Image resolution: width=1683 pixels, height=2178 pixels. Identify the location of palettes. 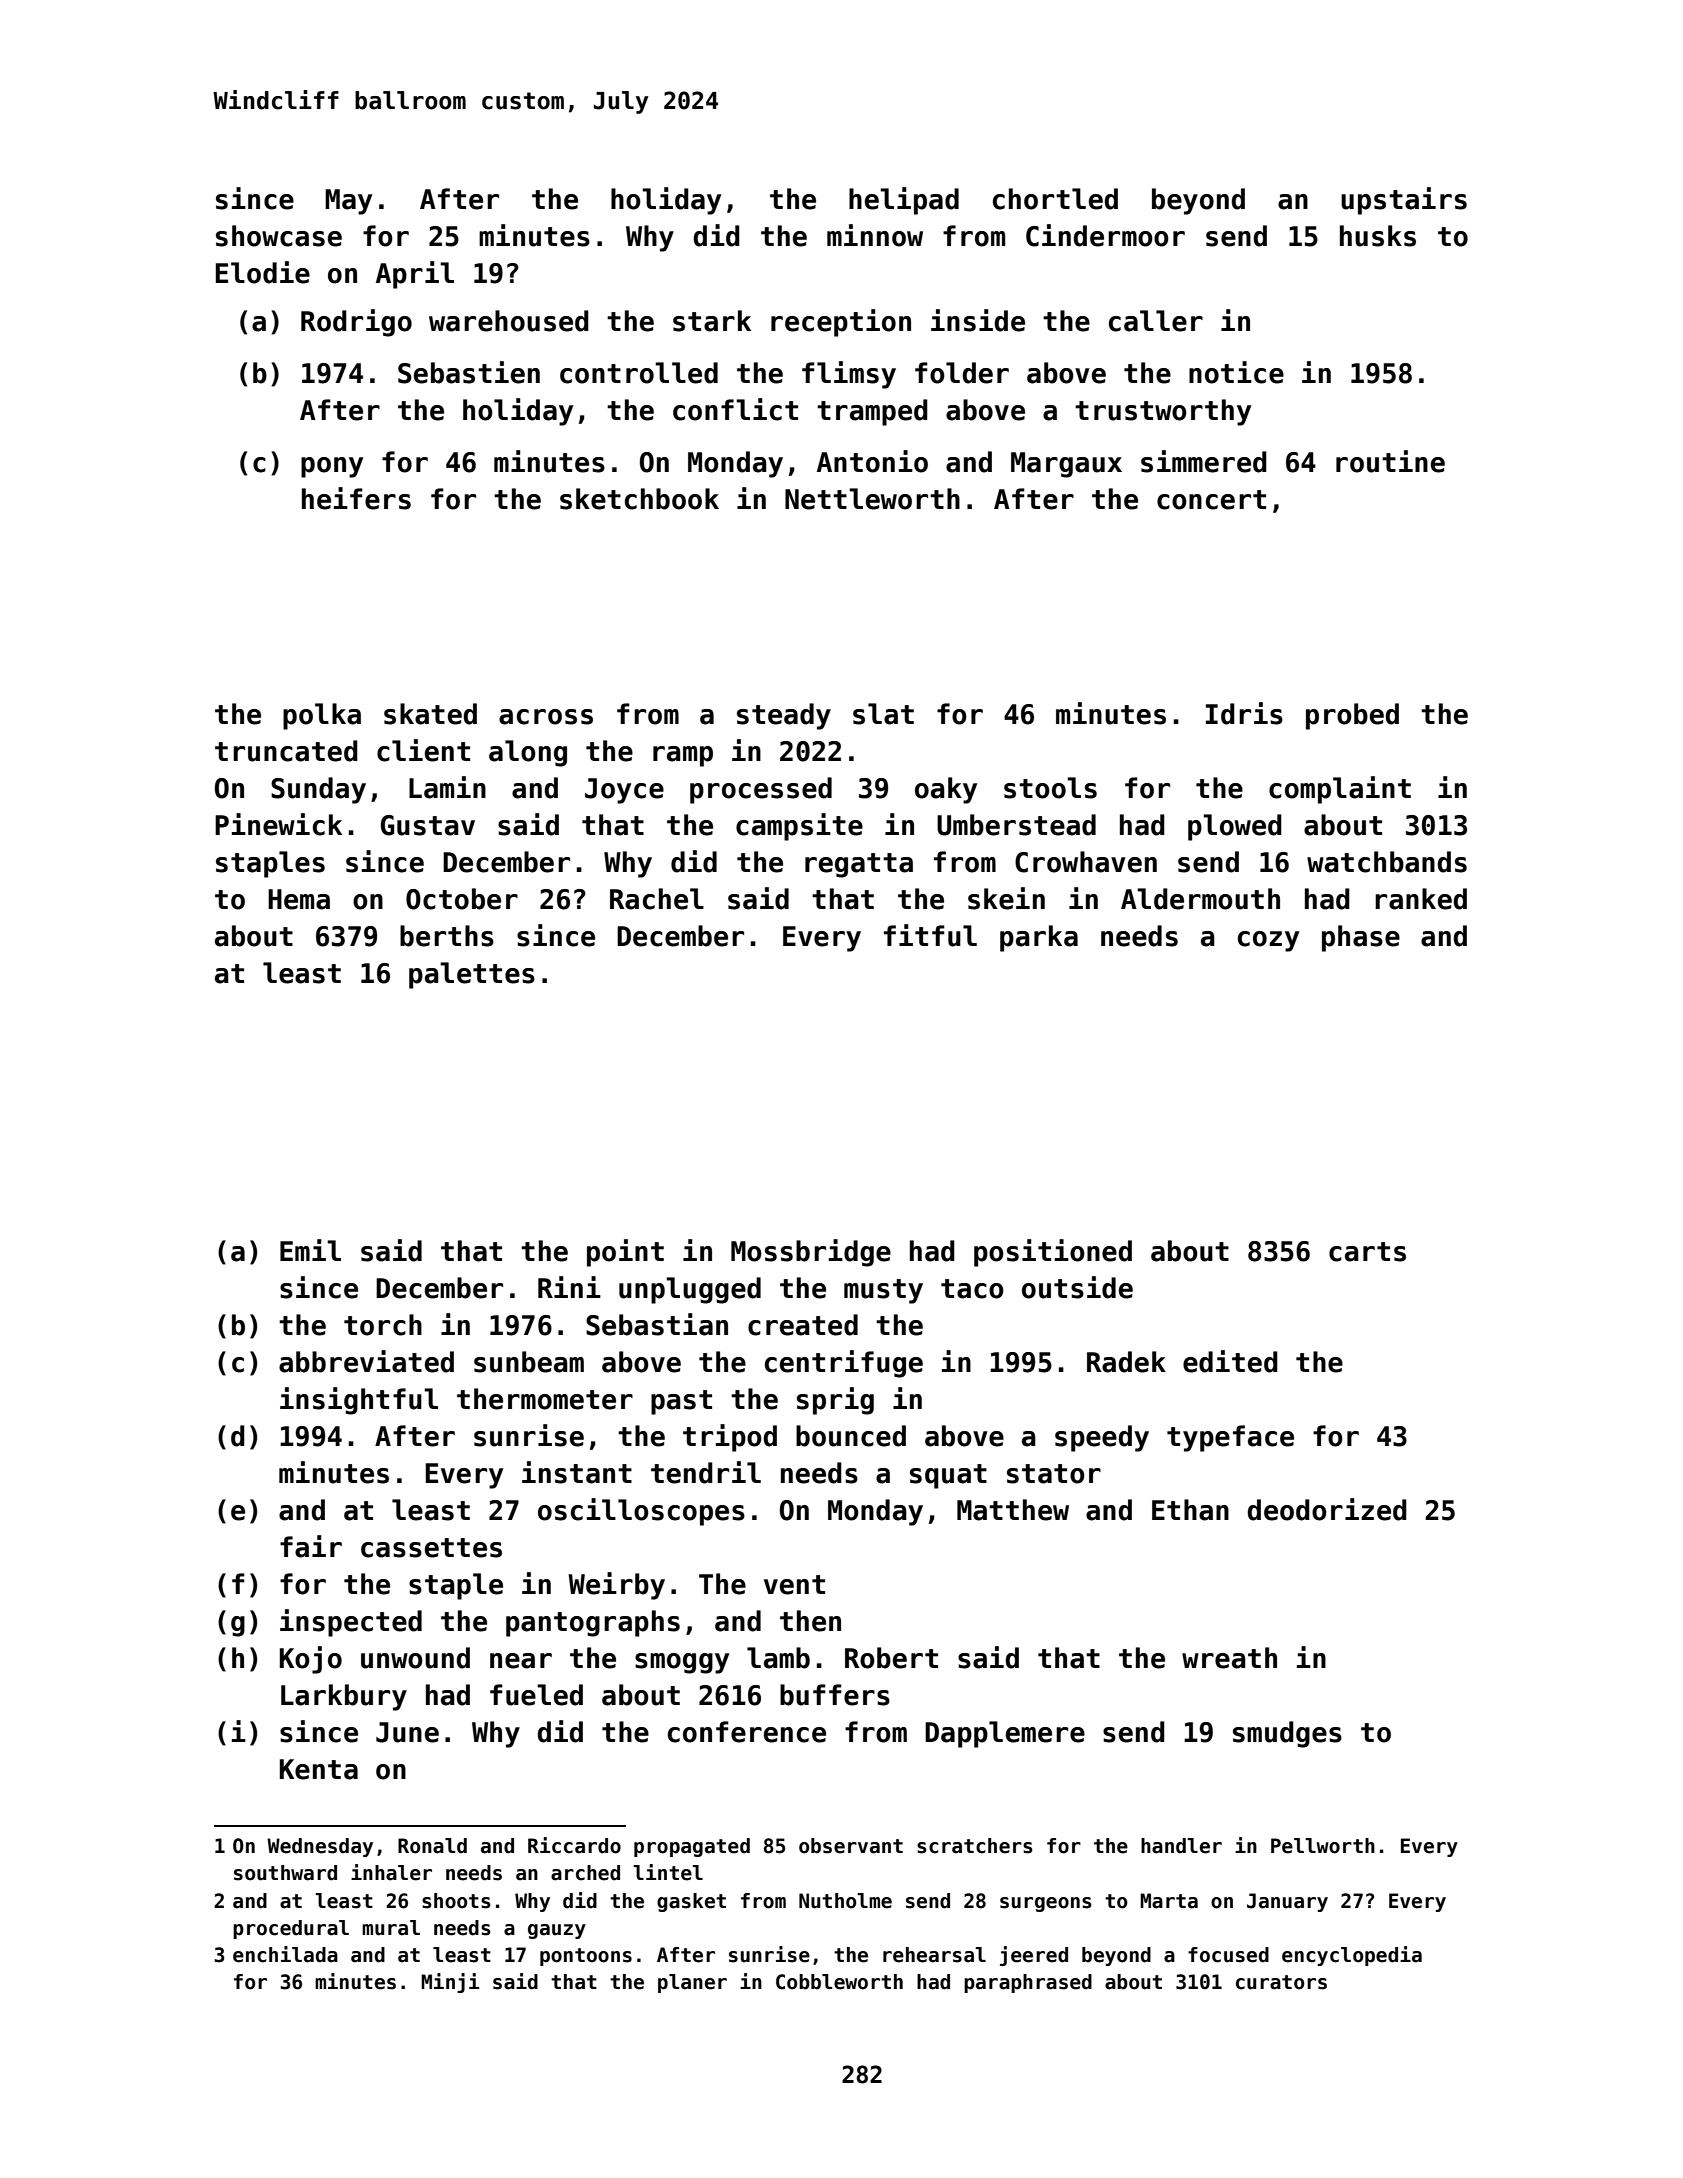
(472, 975).
